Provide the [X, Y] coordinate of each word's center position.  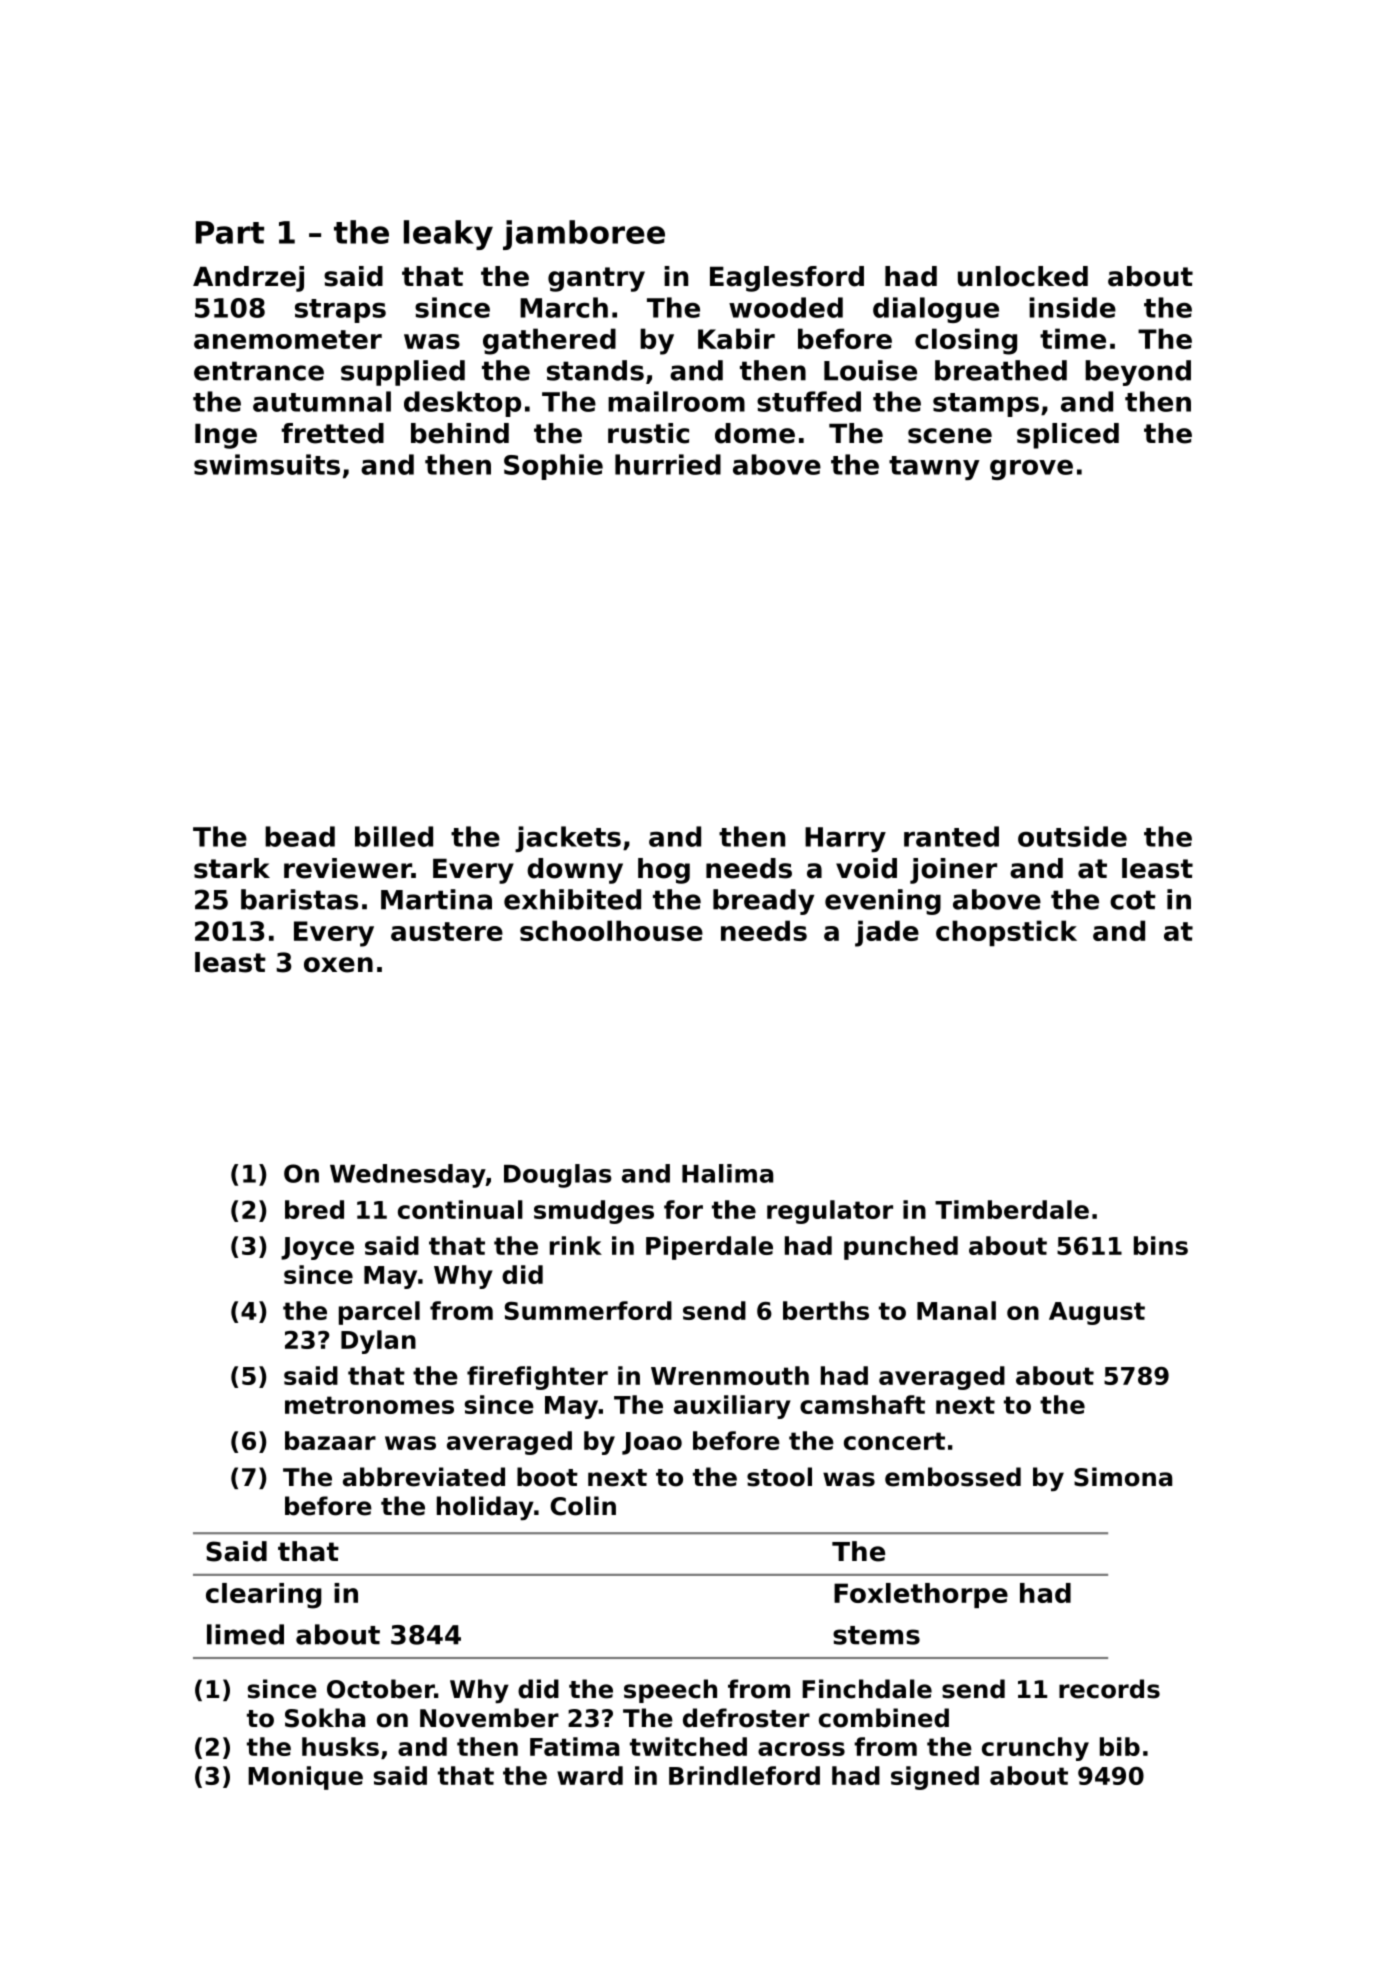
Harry [845, 839]
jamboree [584, 235]
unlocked [1023, 276]
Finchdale [867, 1689]
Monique [305, 1778]
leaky [448, 235]
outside [1072, 836]
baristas [299, 899]
